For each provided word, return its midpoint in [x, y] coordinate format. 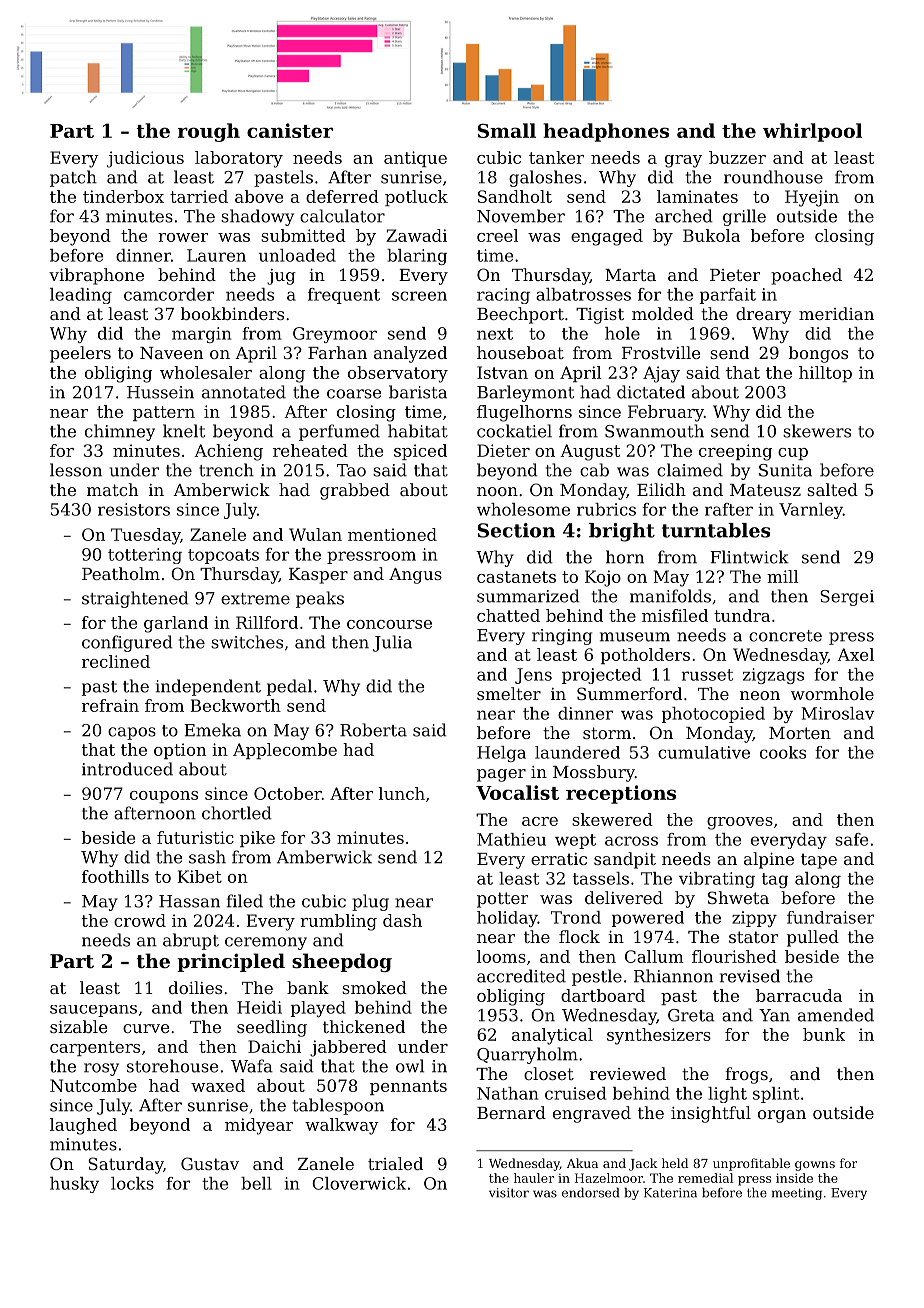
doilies [195, 987]
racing [503, 296]
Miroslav [838, 713]
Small [507, 130]
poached [806, 276]
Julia [392, 643]
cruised [575, 1093]
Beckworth [236, 705]
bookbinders [232, 313]
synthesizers [659, 1036]
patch [73, 178]
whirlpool [812, 132]
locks [132, 1183]
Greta [691, 1015]
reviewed [628, 1073]
